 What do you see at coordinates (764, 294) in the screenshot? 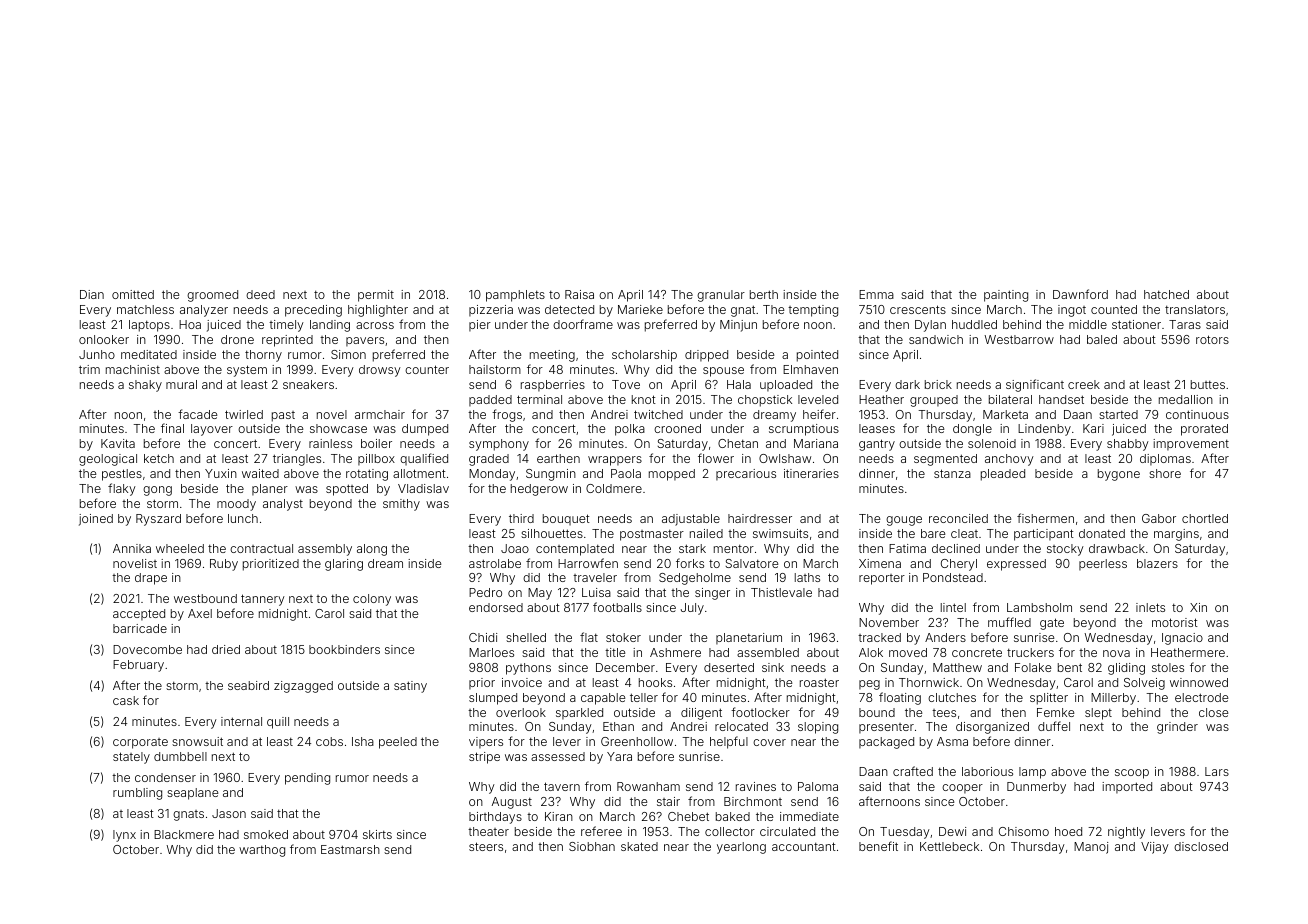
I see `berth` at bounding box center [764, 294].
